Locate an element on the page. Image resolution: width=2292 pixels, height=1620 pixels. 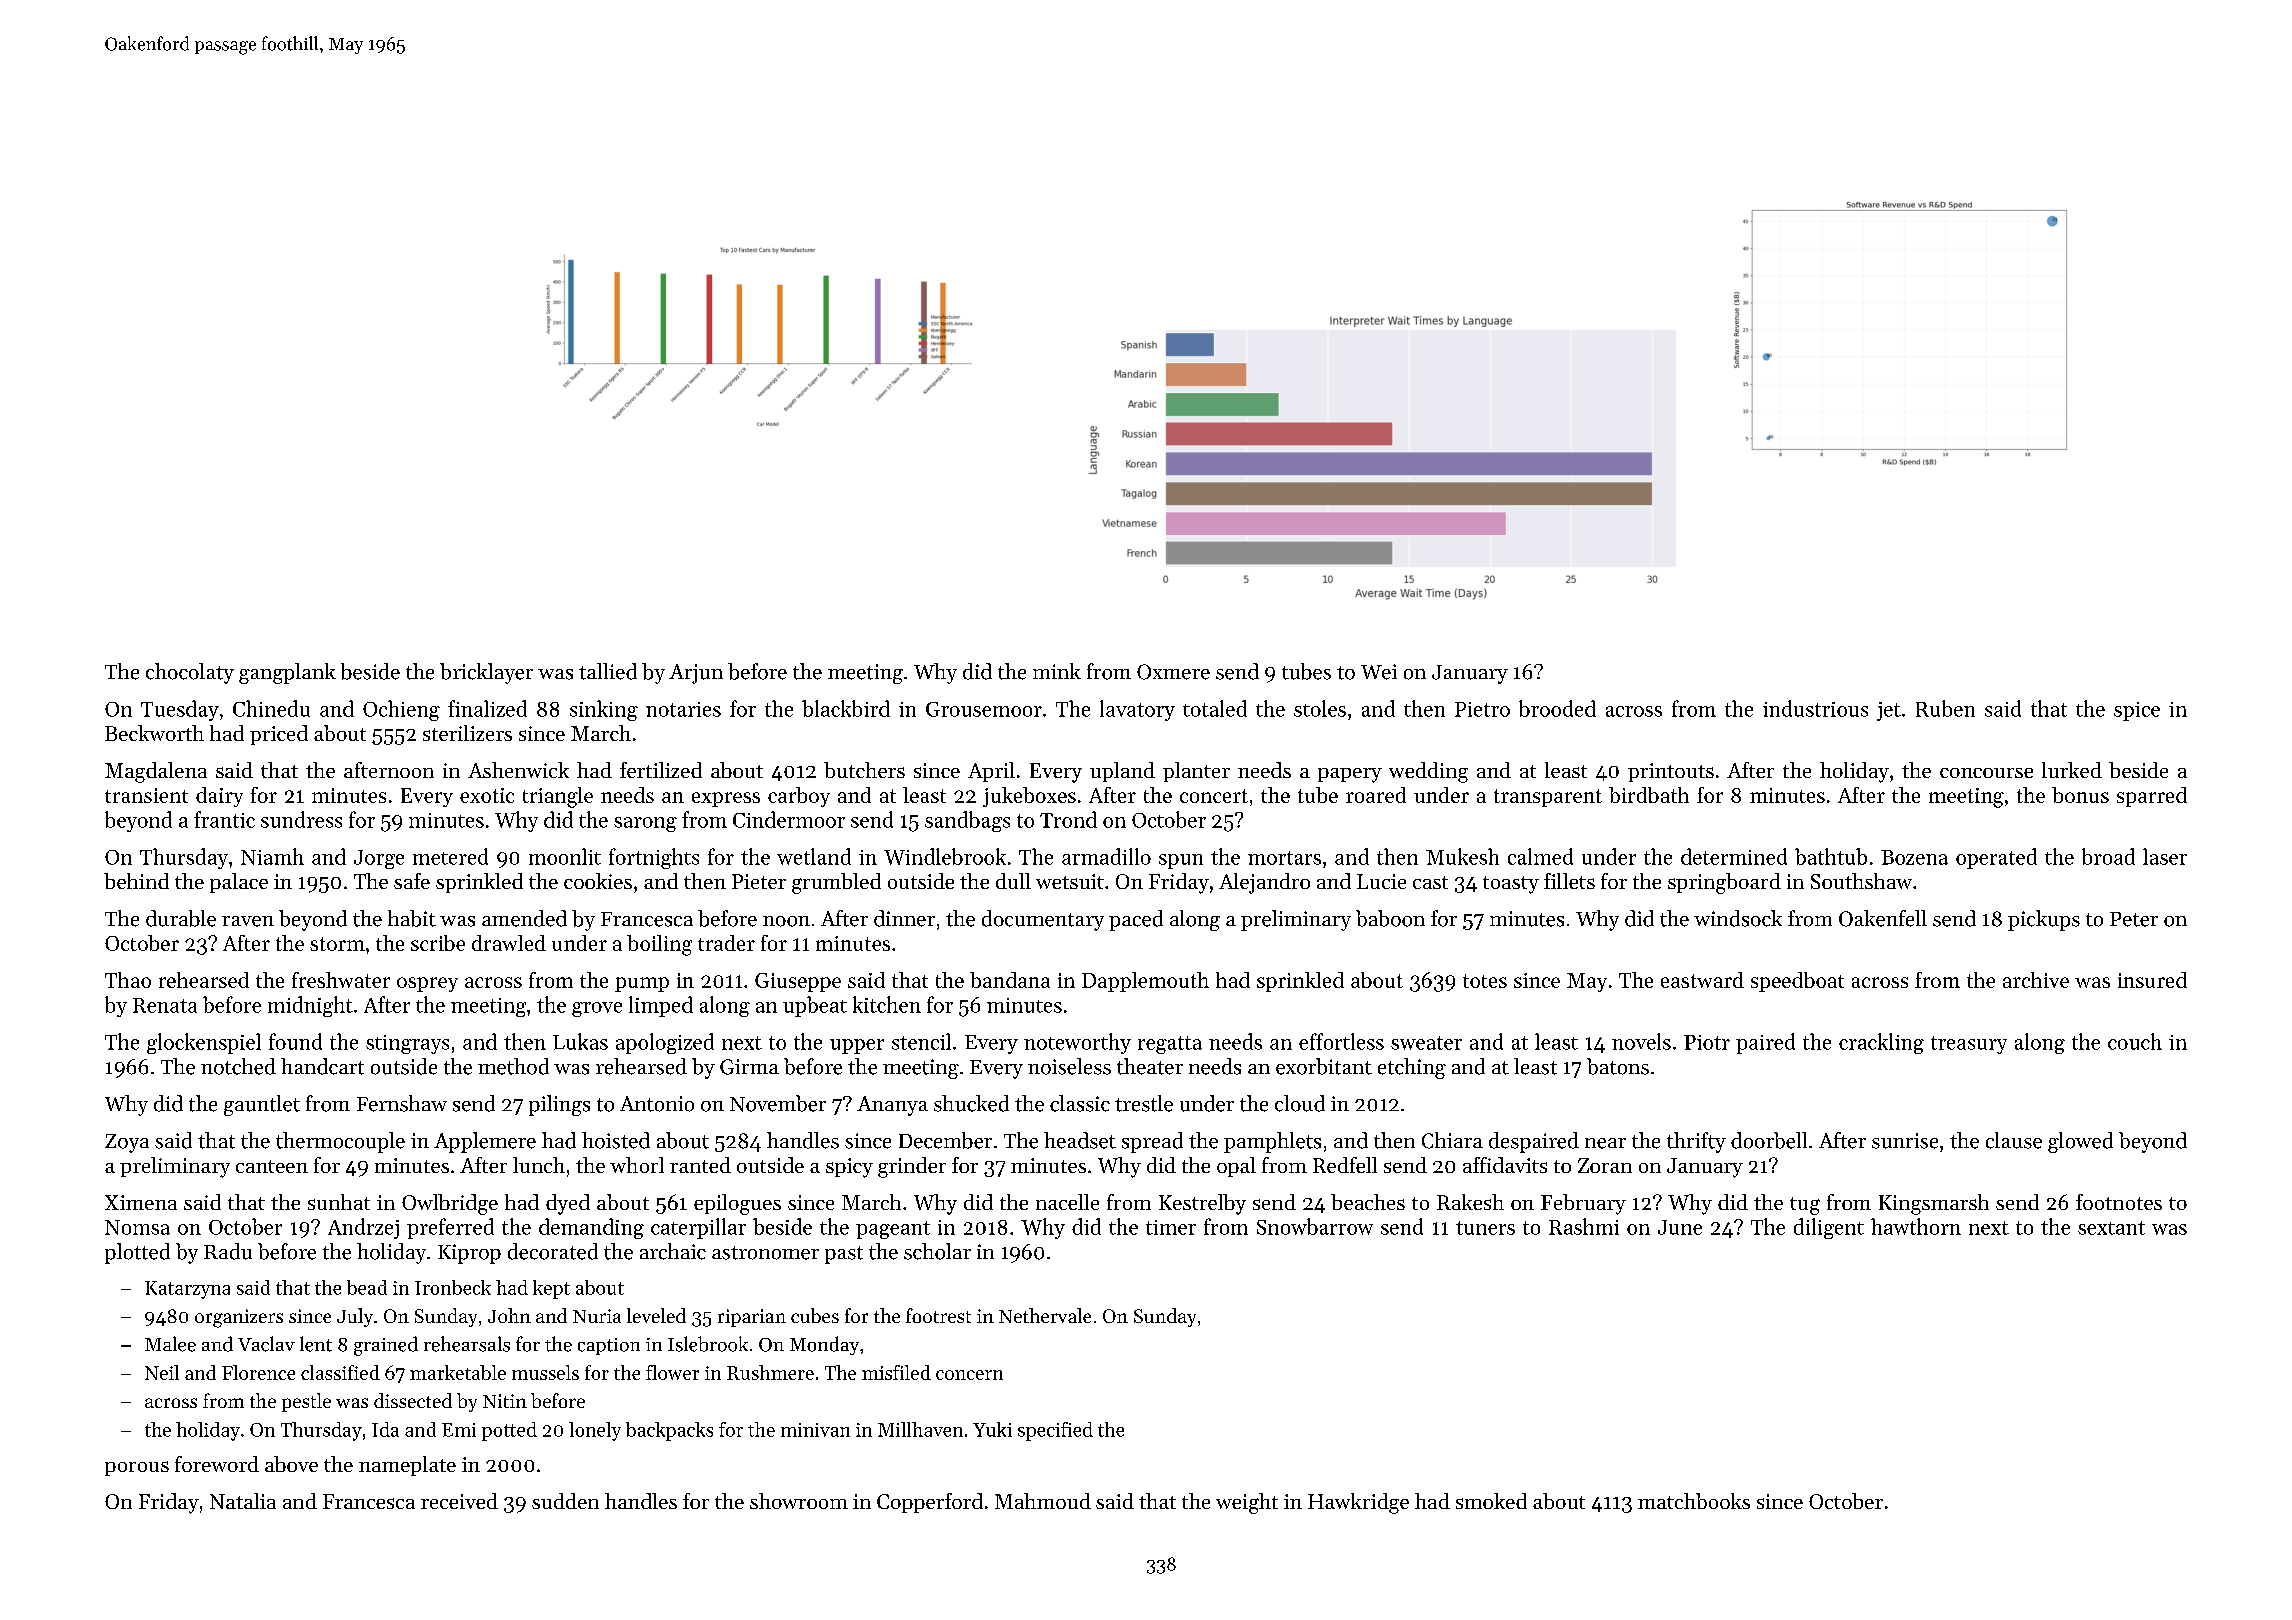
stoles is located at coordinates (1320, 708).
